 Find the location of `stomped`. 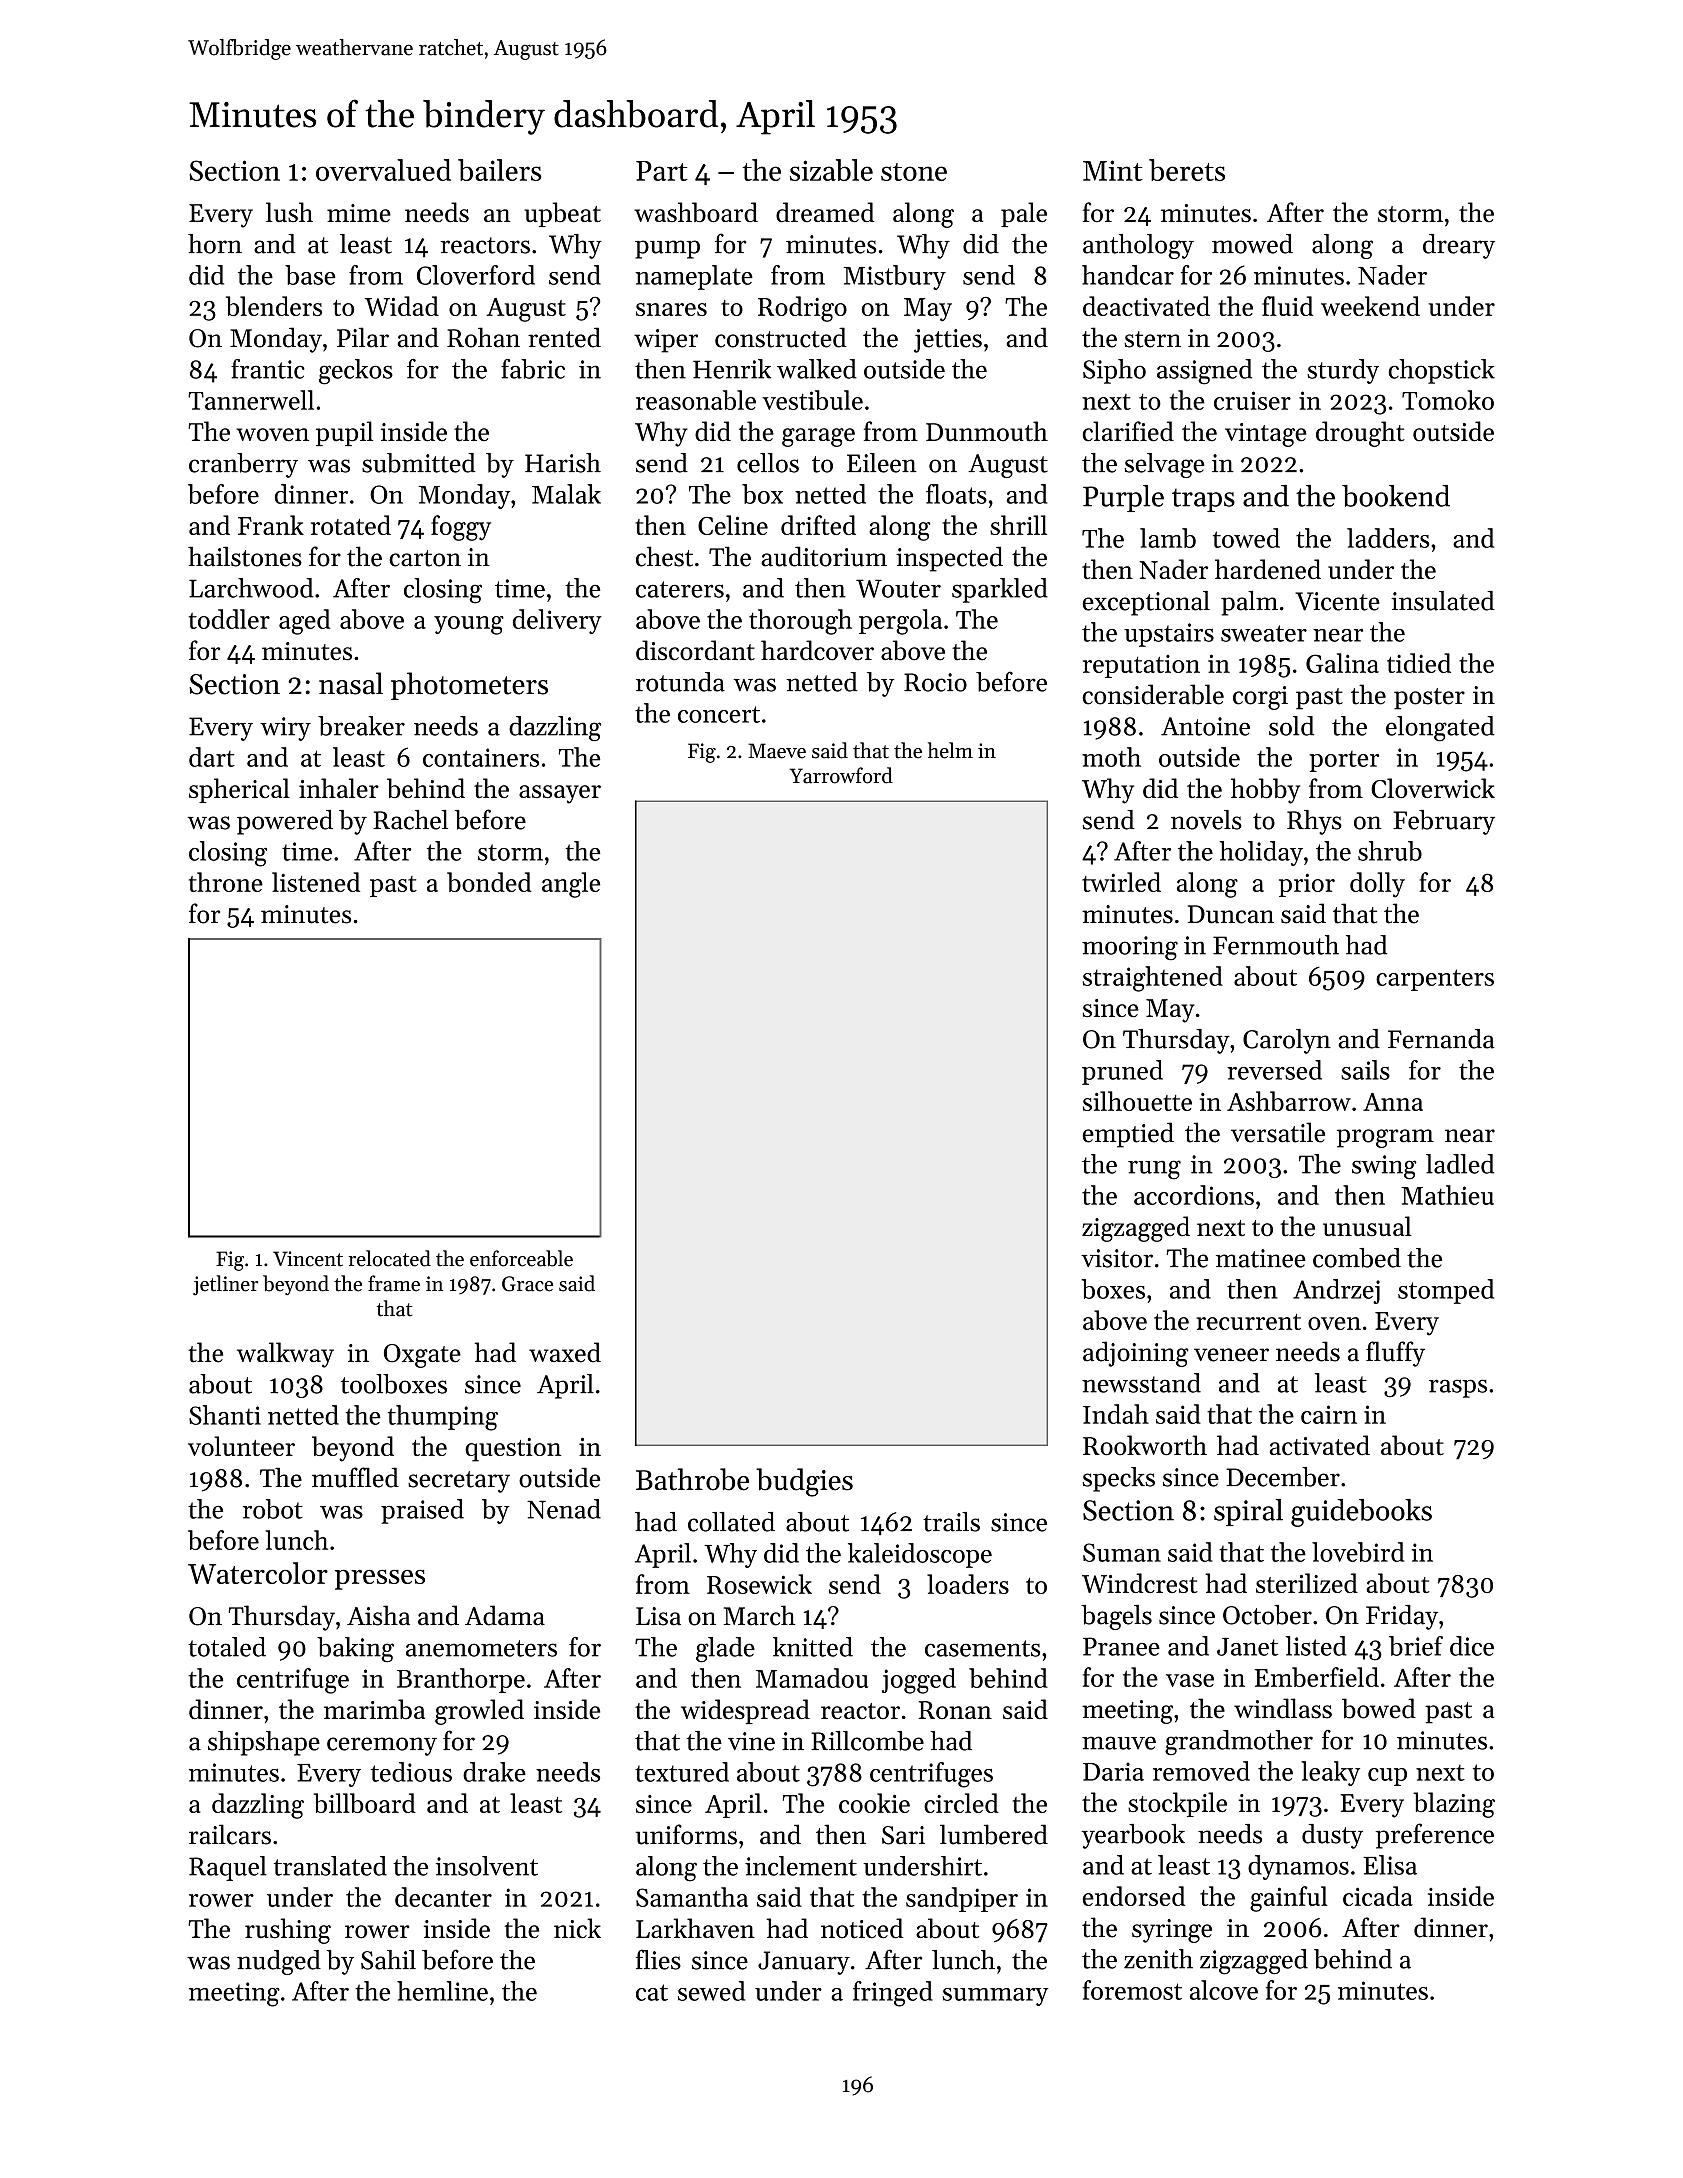

stomped is located at coordinates (1446, 1291).
